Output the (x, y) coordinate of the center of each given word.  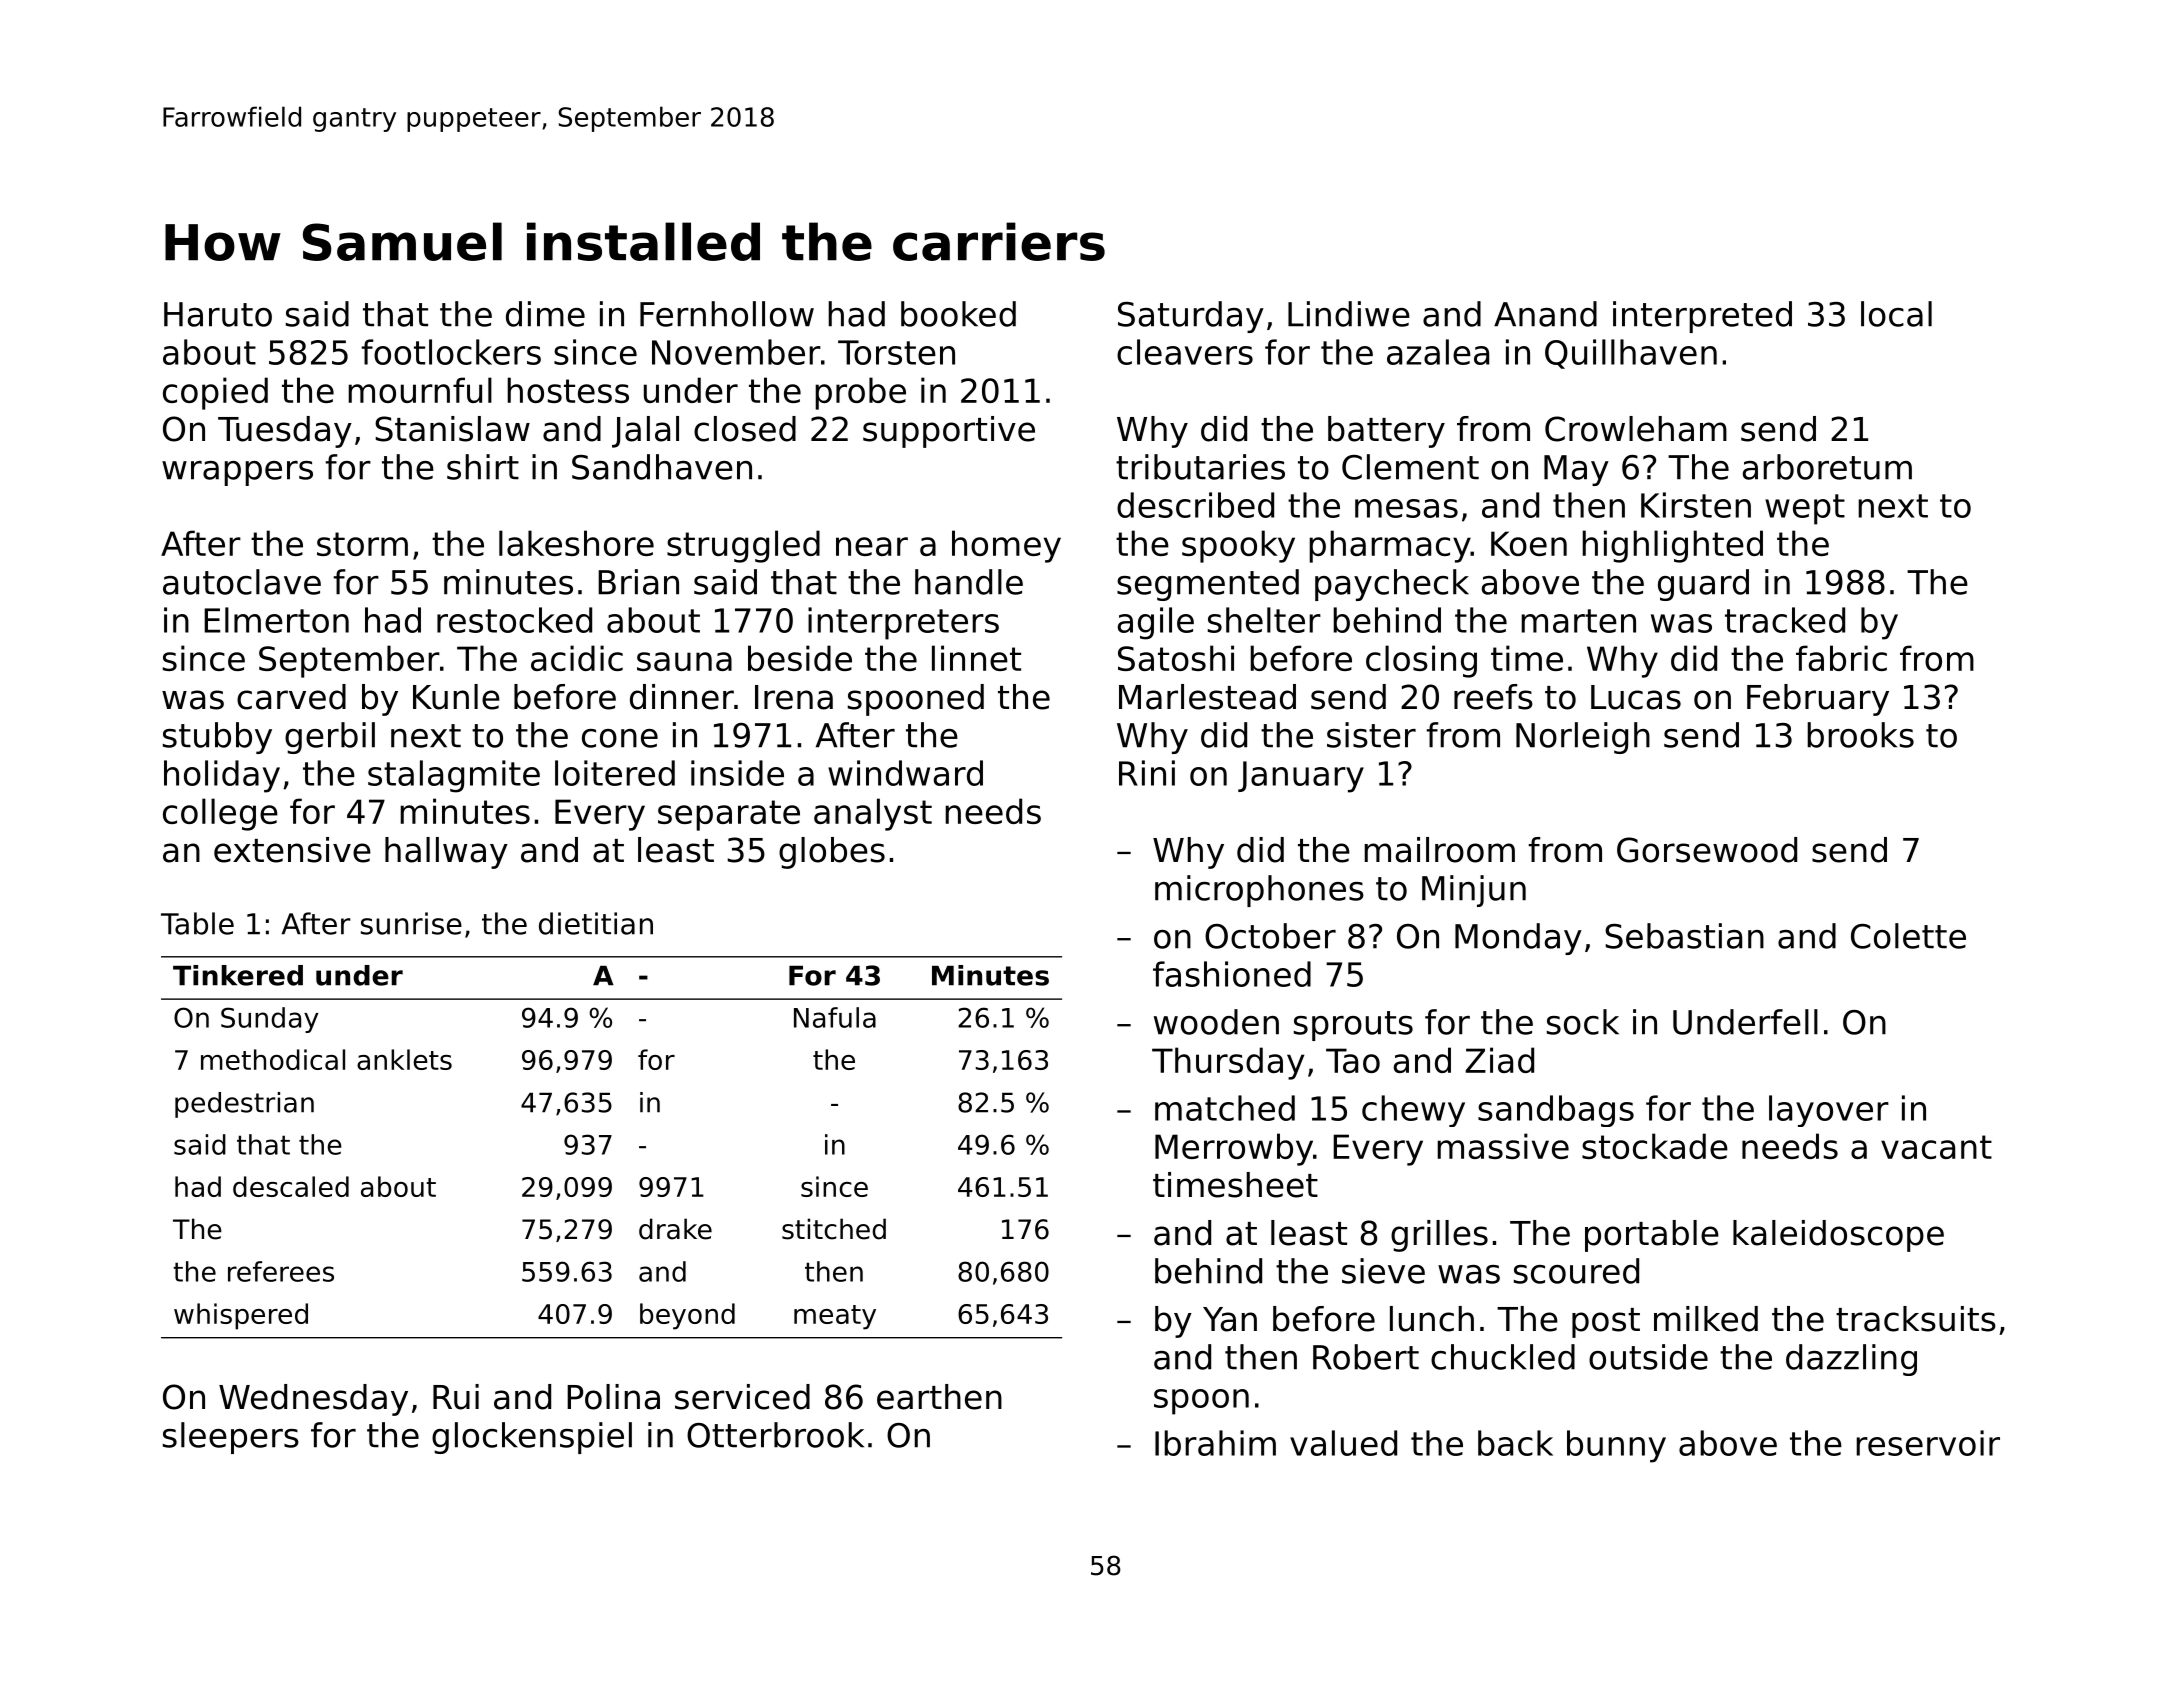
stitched (834, 1229)
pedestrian (244, 1105)
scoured (1576, 1271)
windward (905, 773)
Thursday (1228, 1063)
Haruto (218, 314)
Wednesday (313, 1400)
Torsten (896, 352)
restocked (514, 620)
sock (1583, 1022)
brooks (1860, 735)
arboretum (1827, 467)
